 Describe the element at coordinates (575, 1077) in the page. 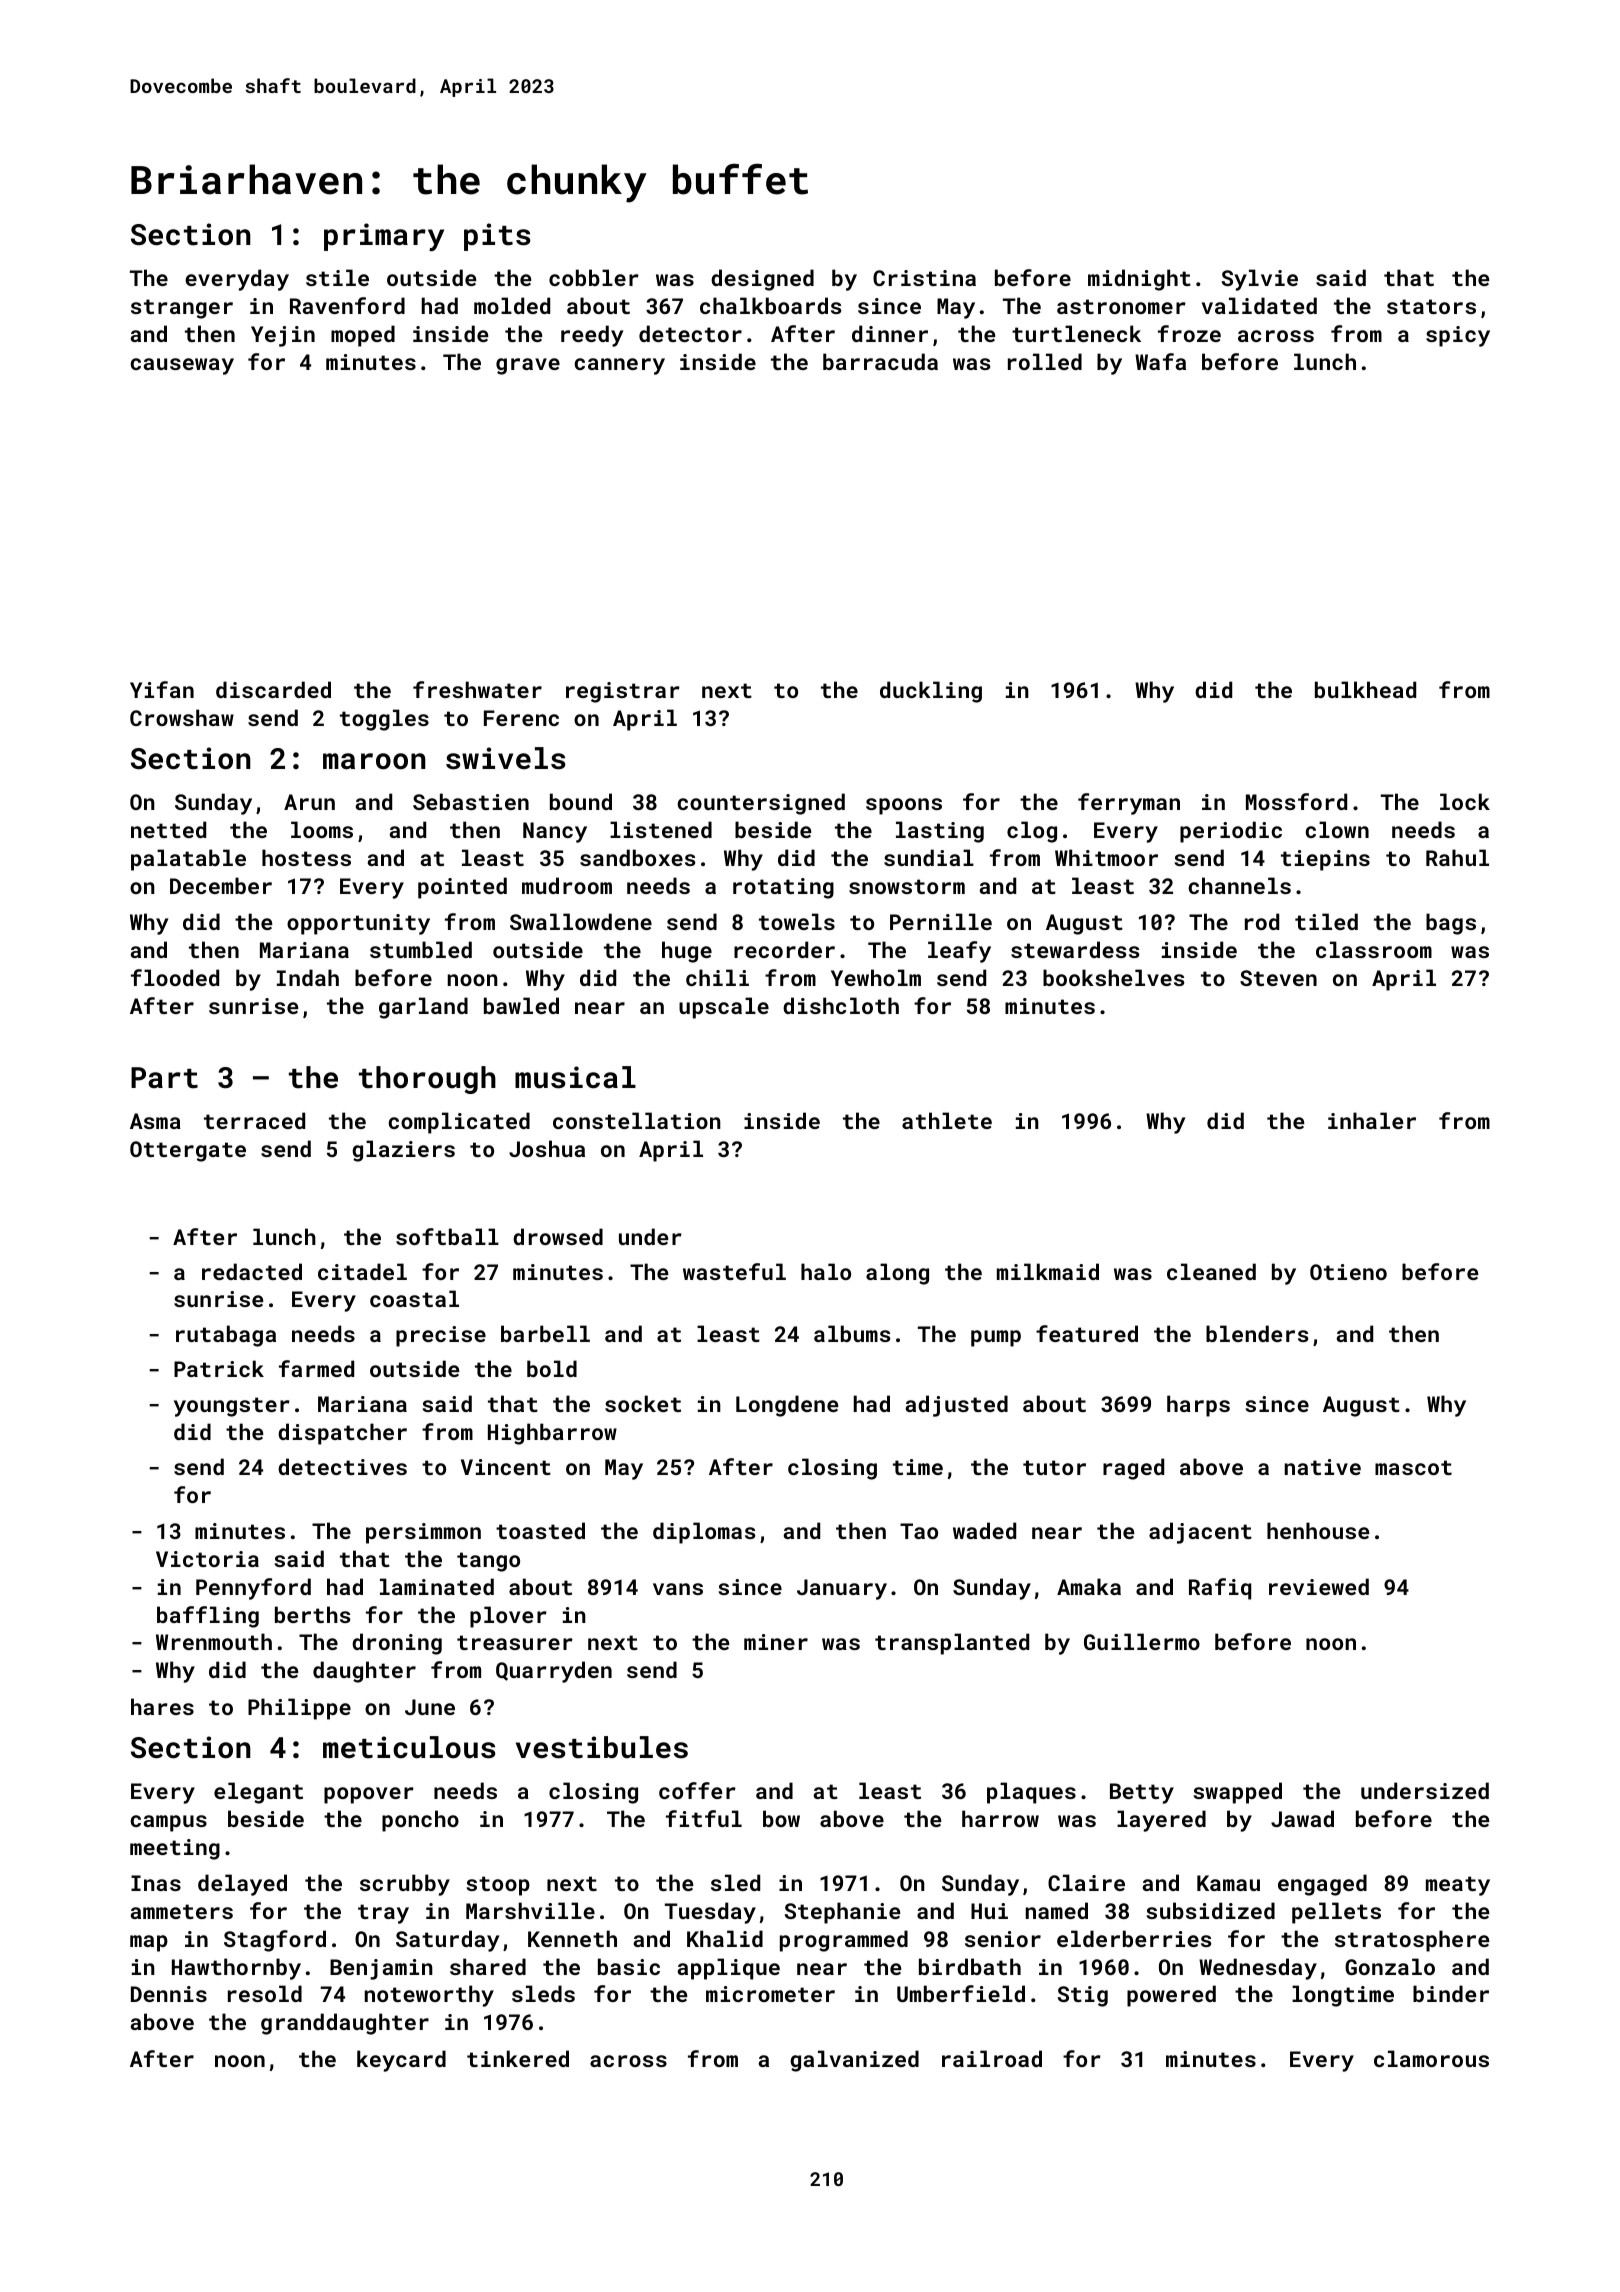

I see `musical` at that location.
